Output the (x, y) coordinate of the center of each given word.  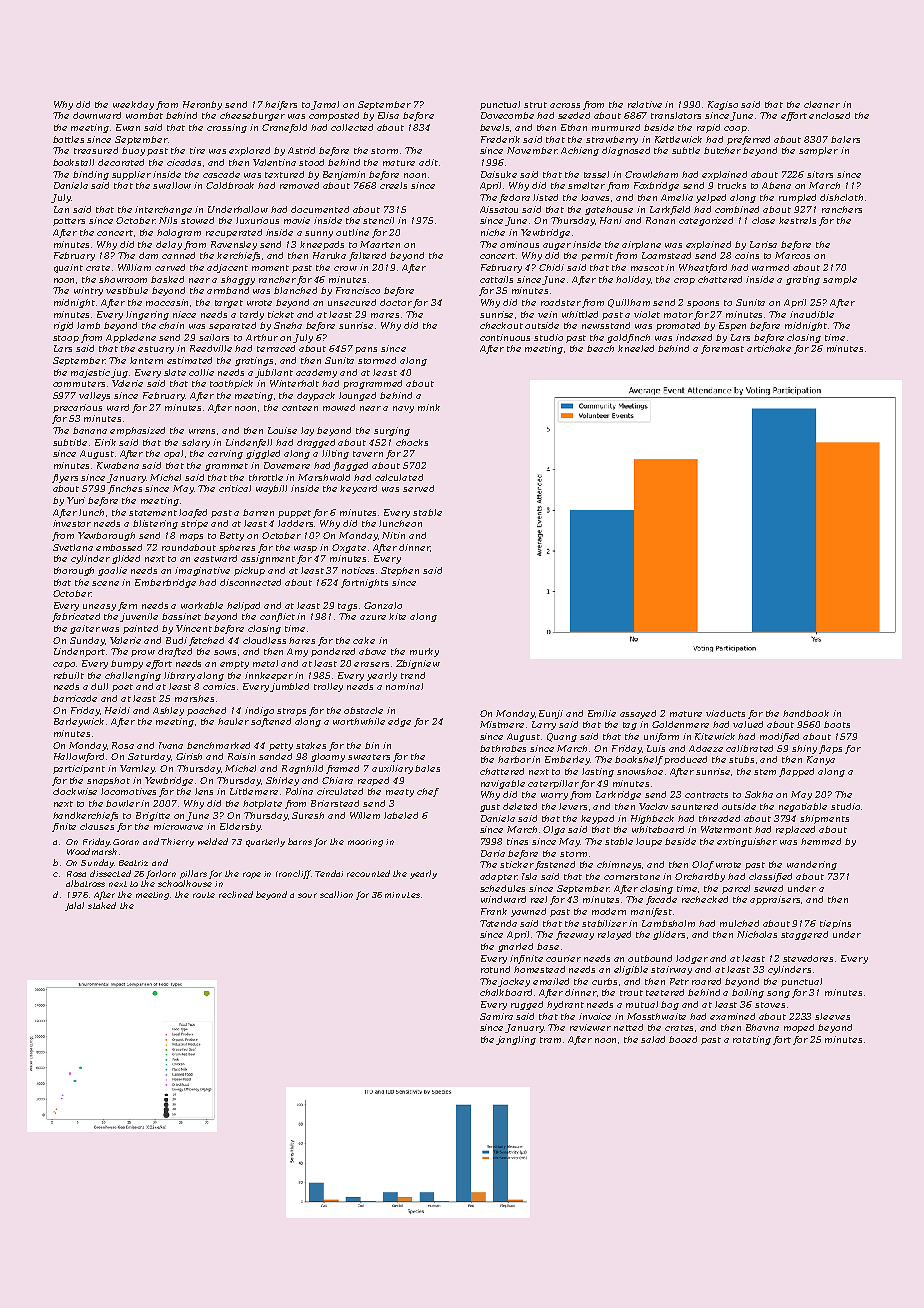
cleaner (822, 104)
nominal (404, 686)
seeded (574, 115)
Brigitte (153, 816)
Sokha (759, 794)
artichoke (769, 348)
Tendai (329, 873)
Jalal (74, 906)
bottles (68, 139)
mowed (339, 407)
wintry (88, 291)
